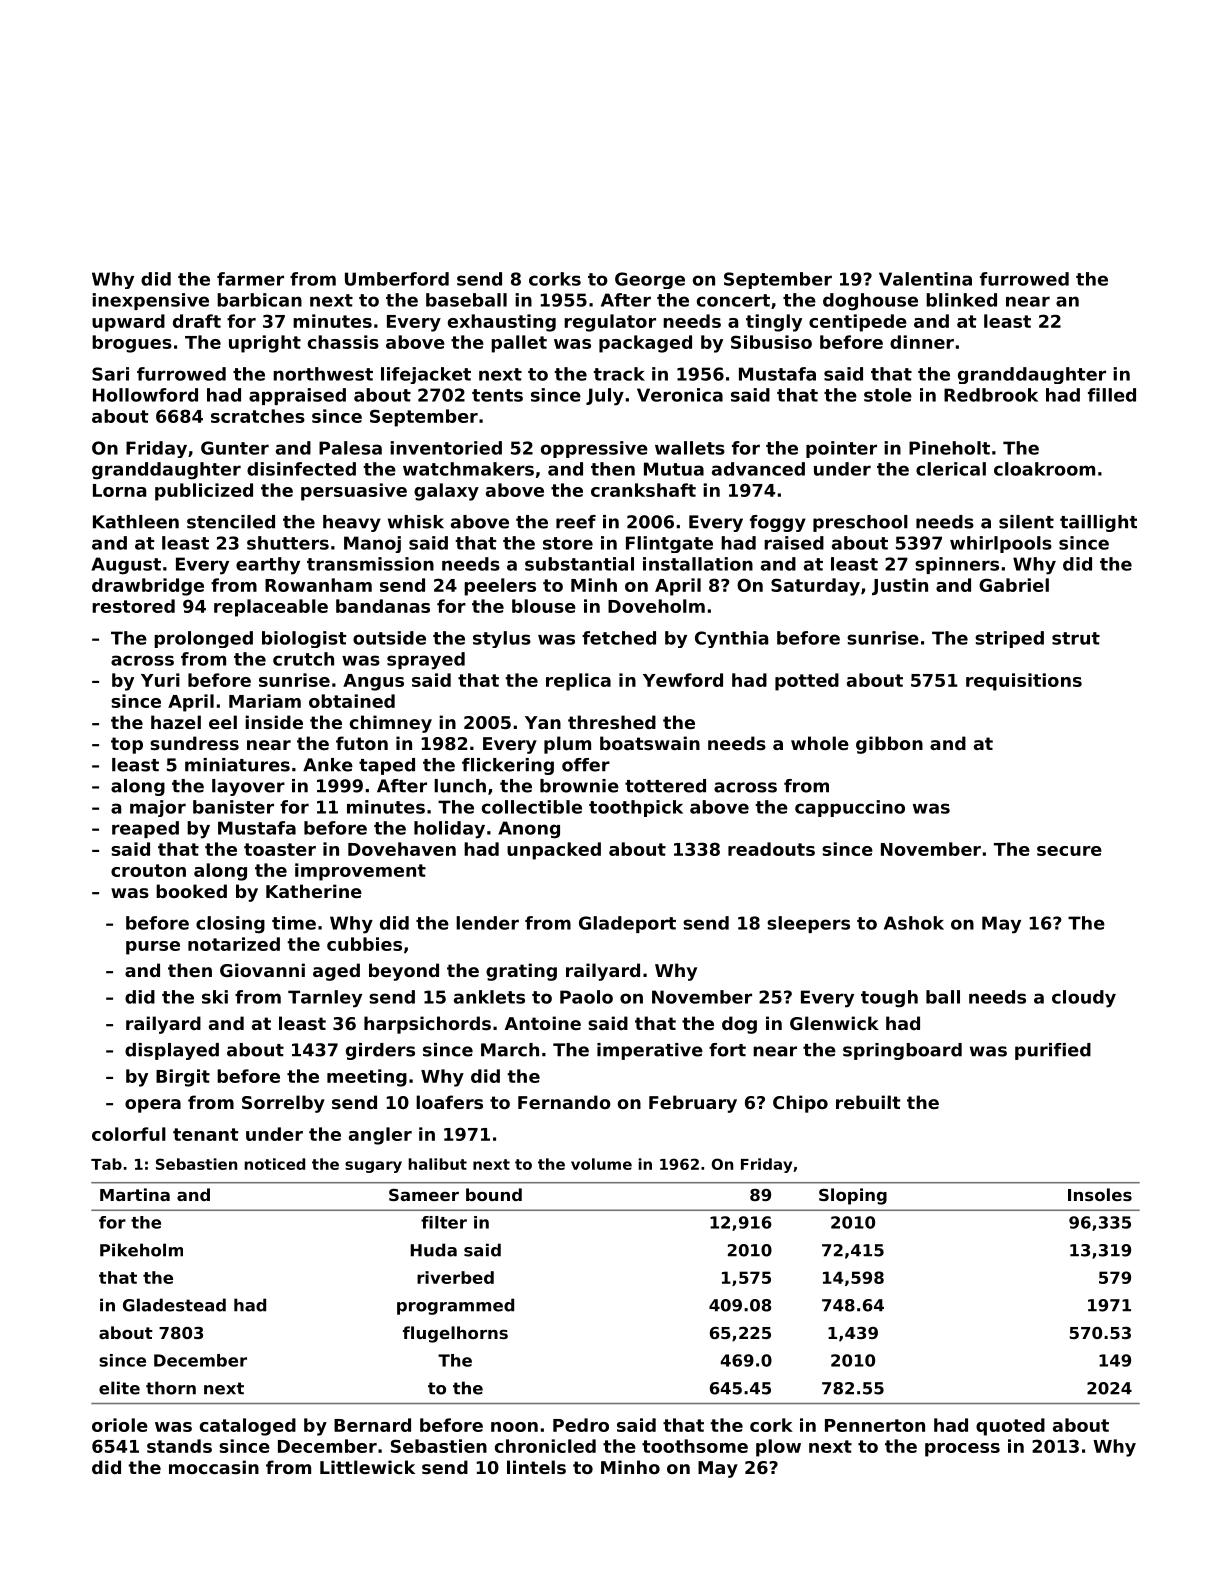 The height and width of the image is (1593, 1231). I want to click on noticed, so click(274, 1164).
